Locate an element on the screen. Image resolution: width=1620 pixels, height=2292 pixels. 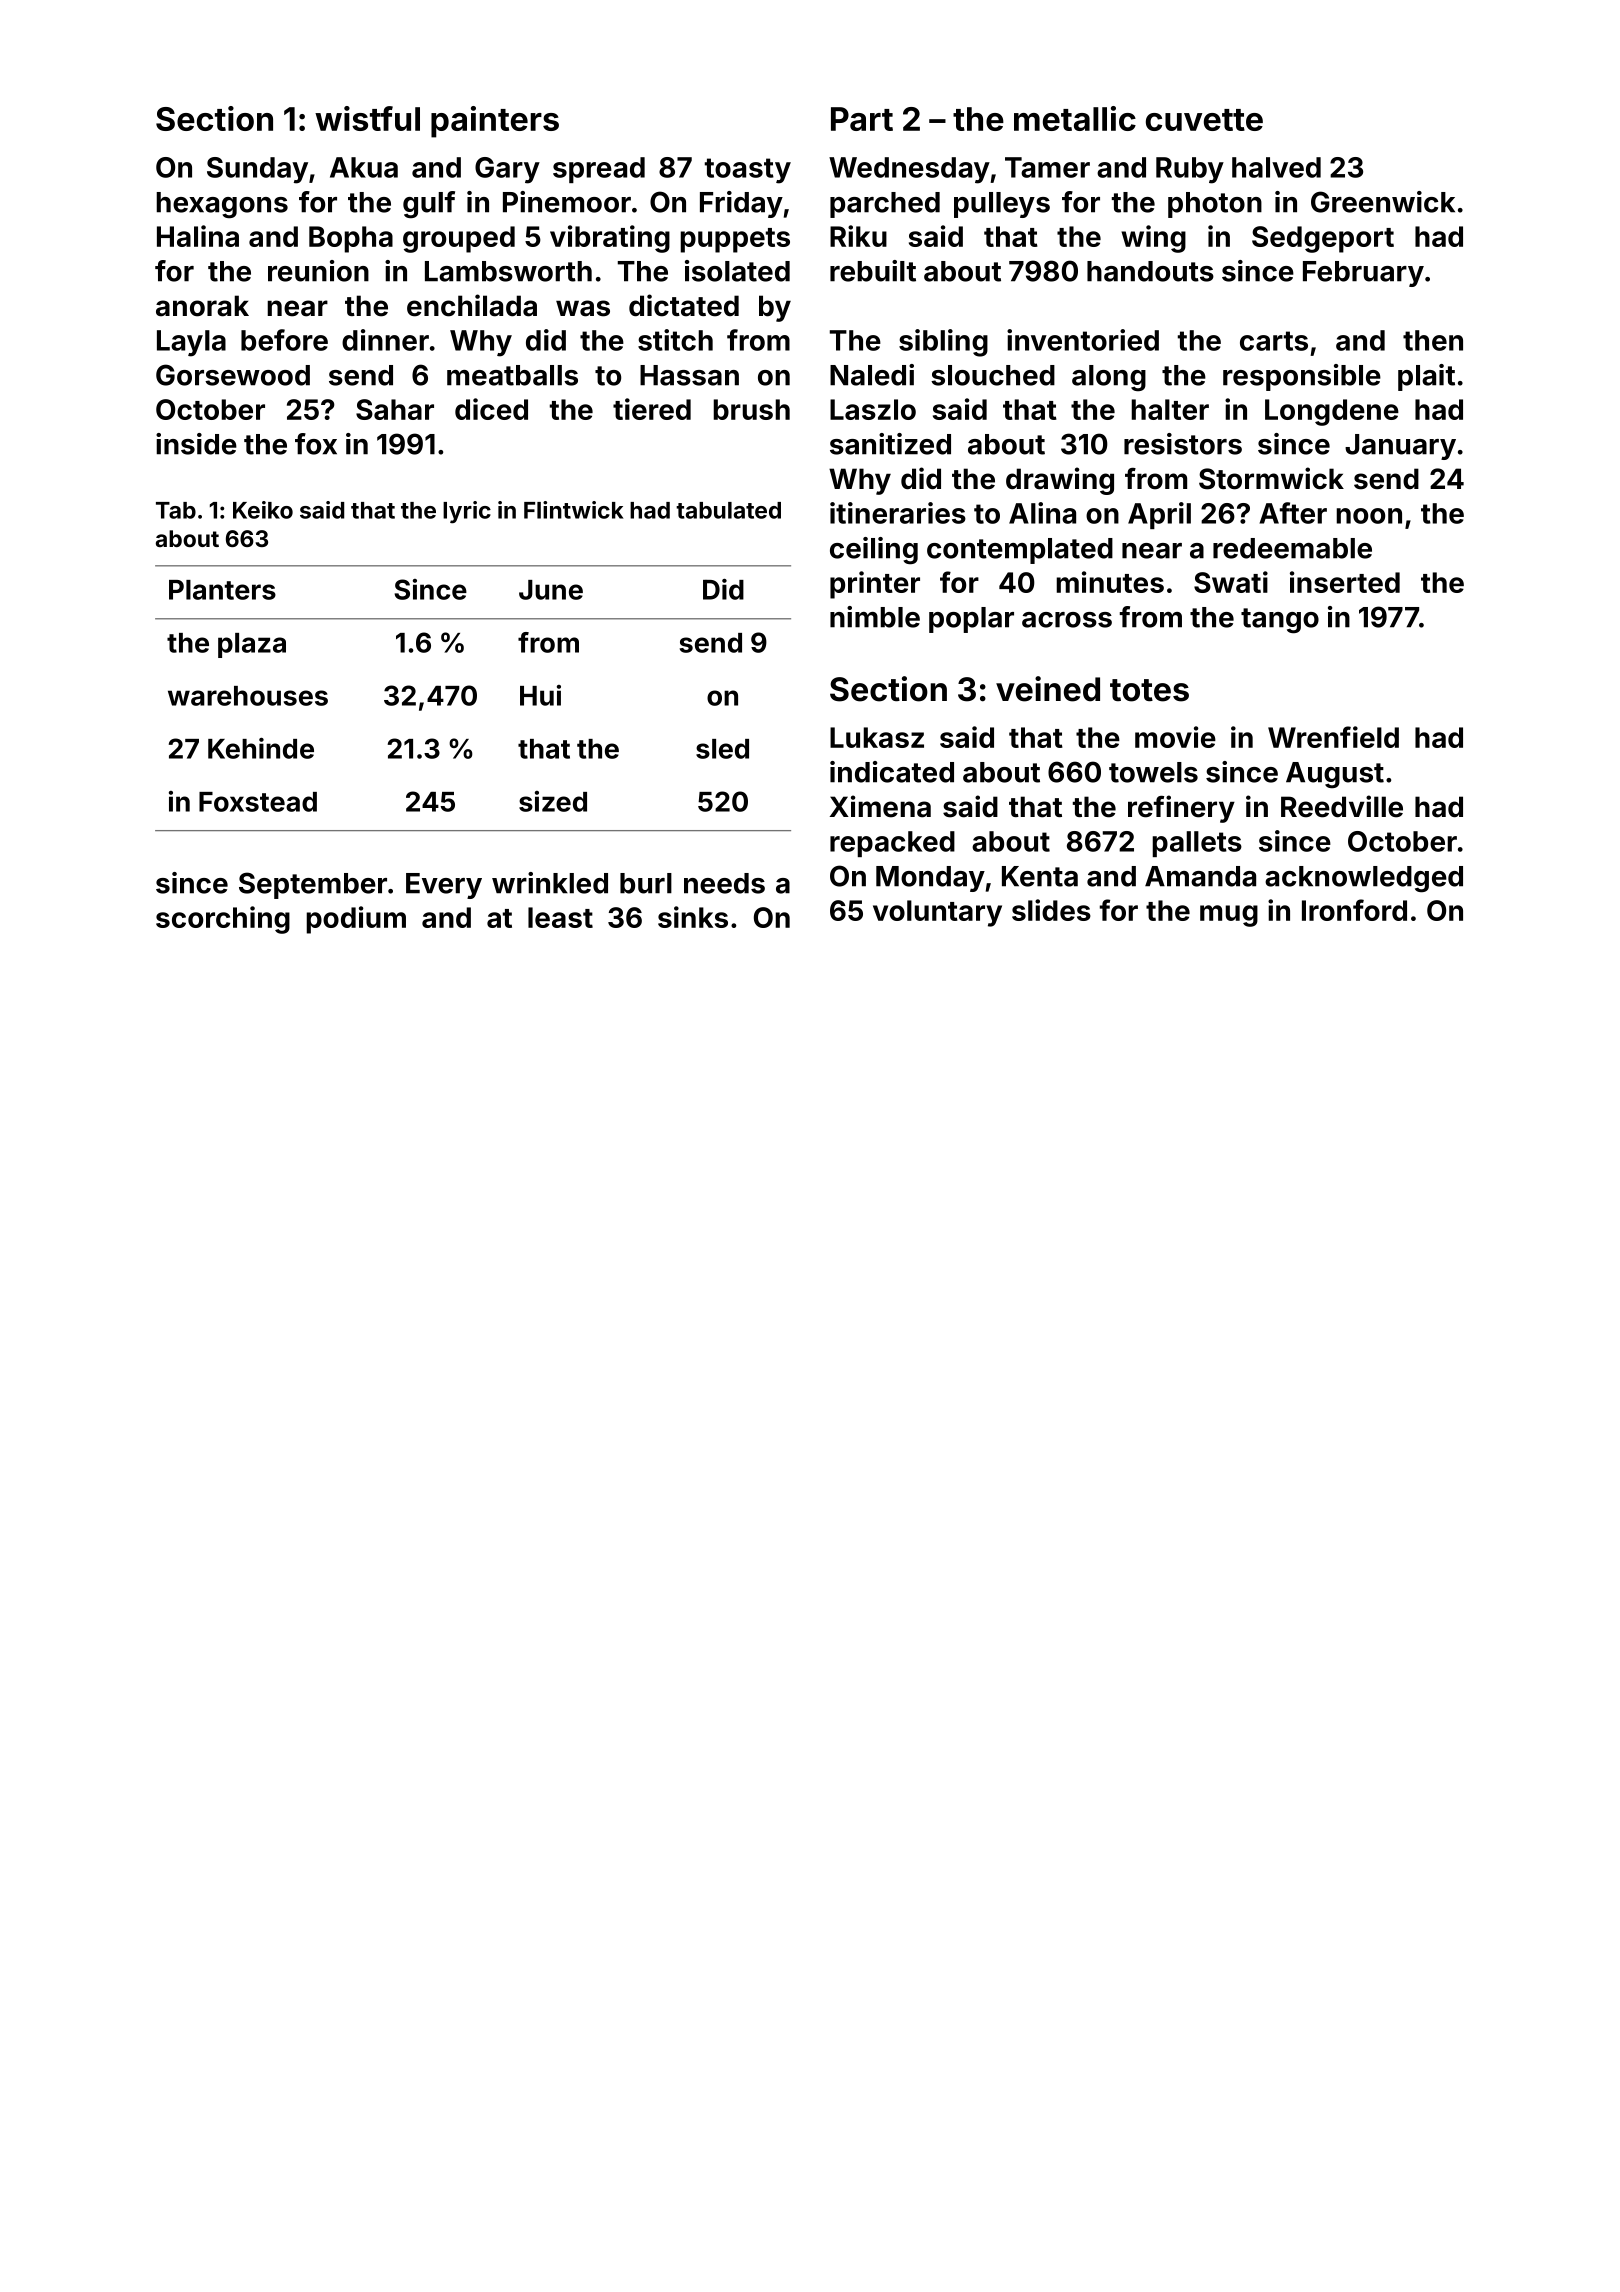
Kehinde is located at coordinates (261, 748).
